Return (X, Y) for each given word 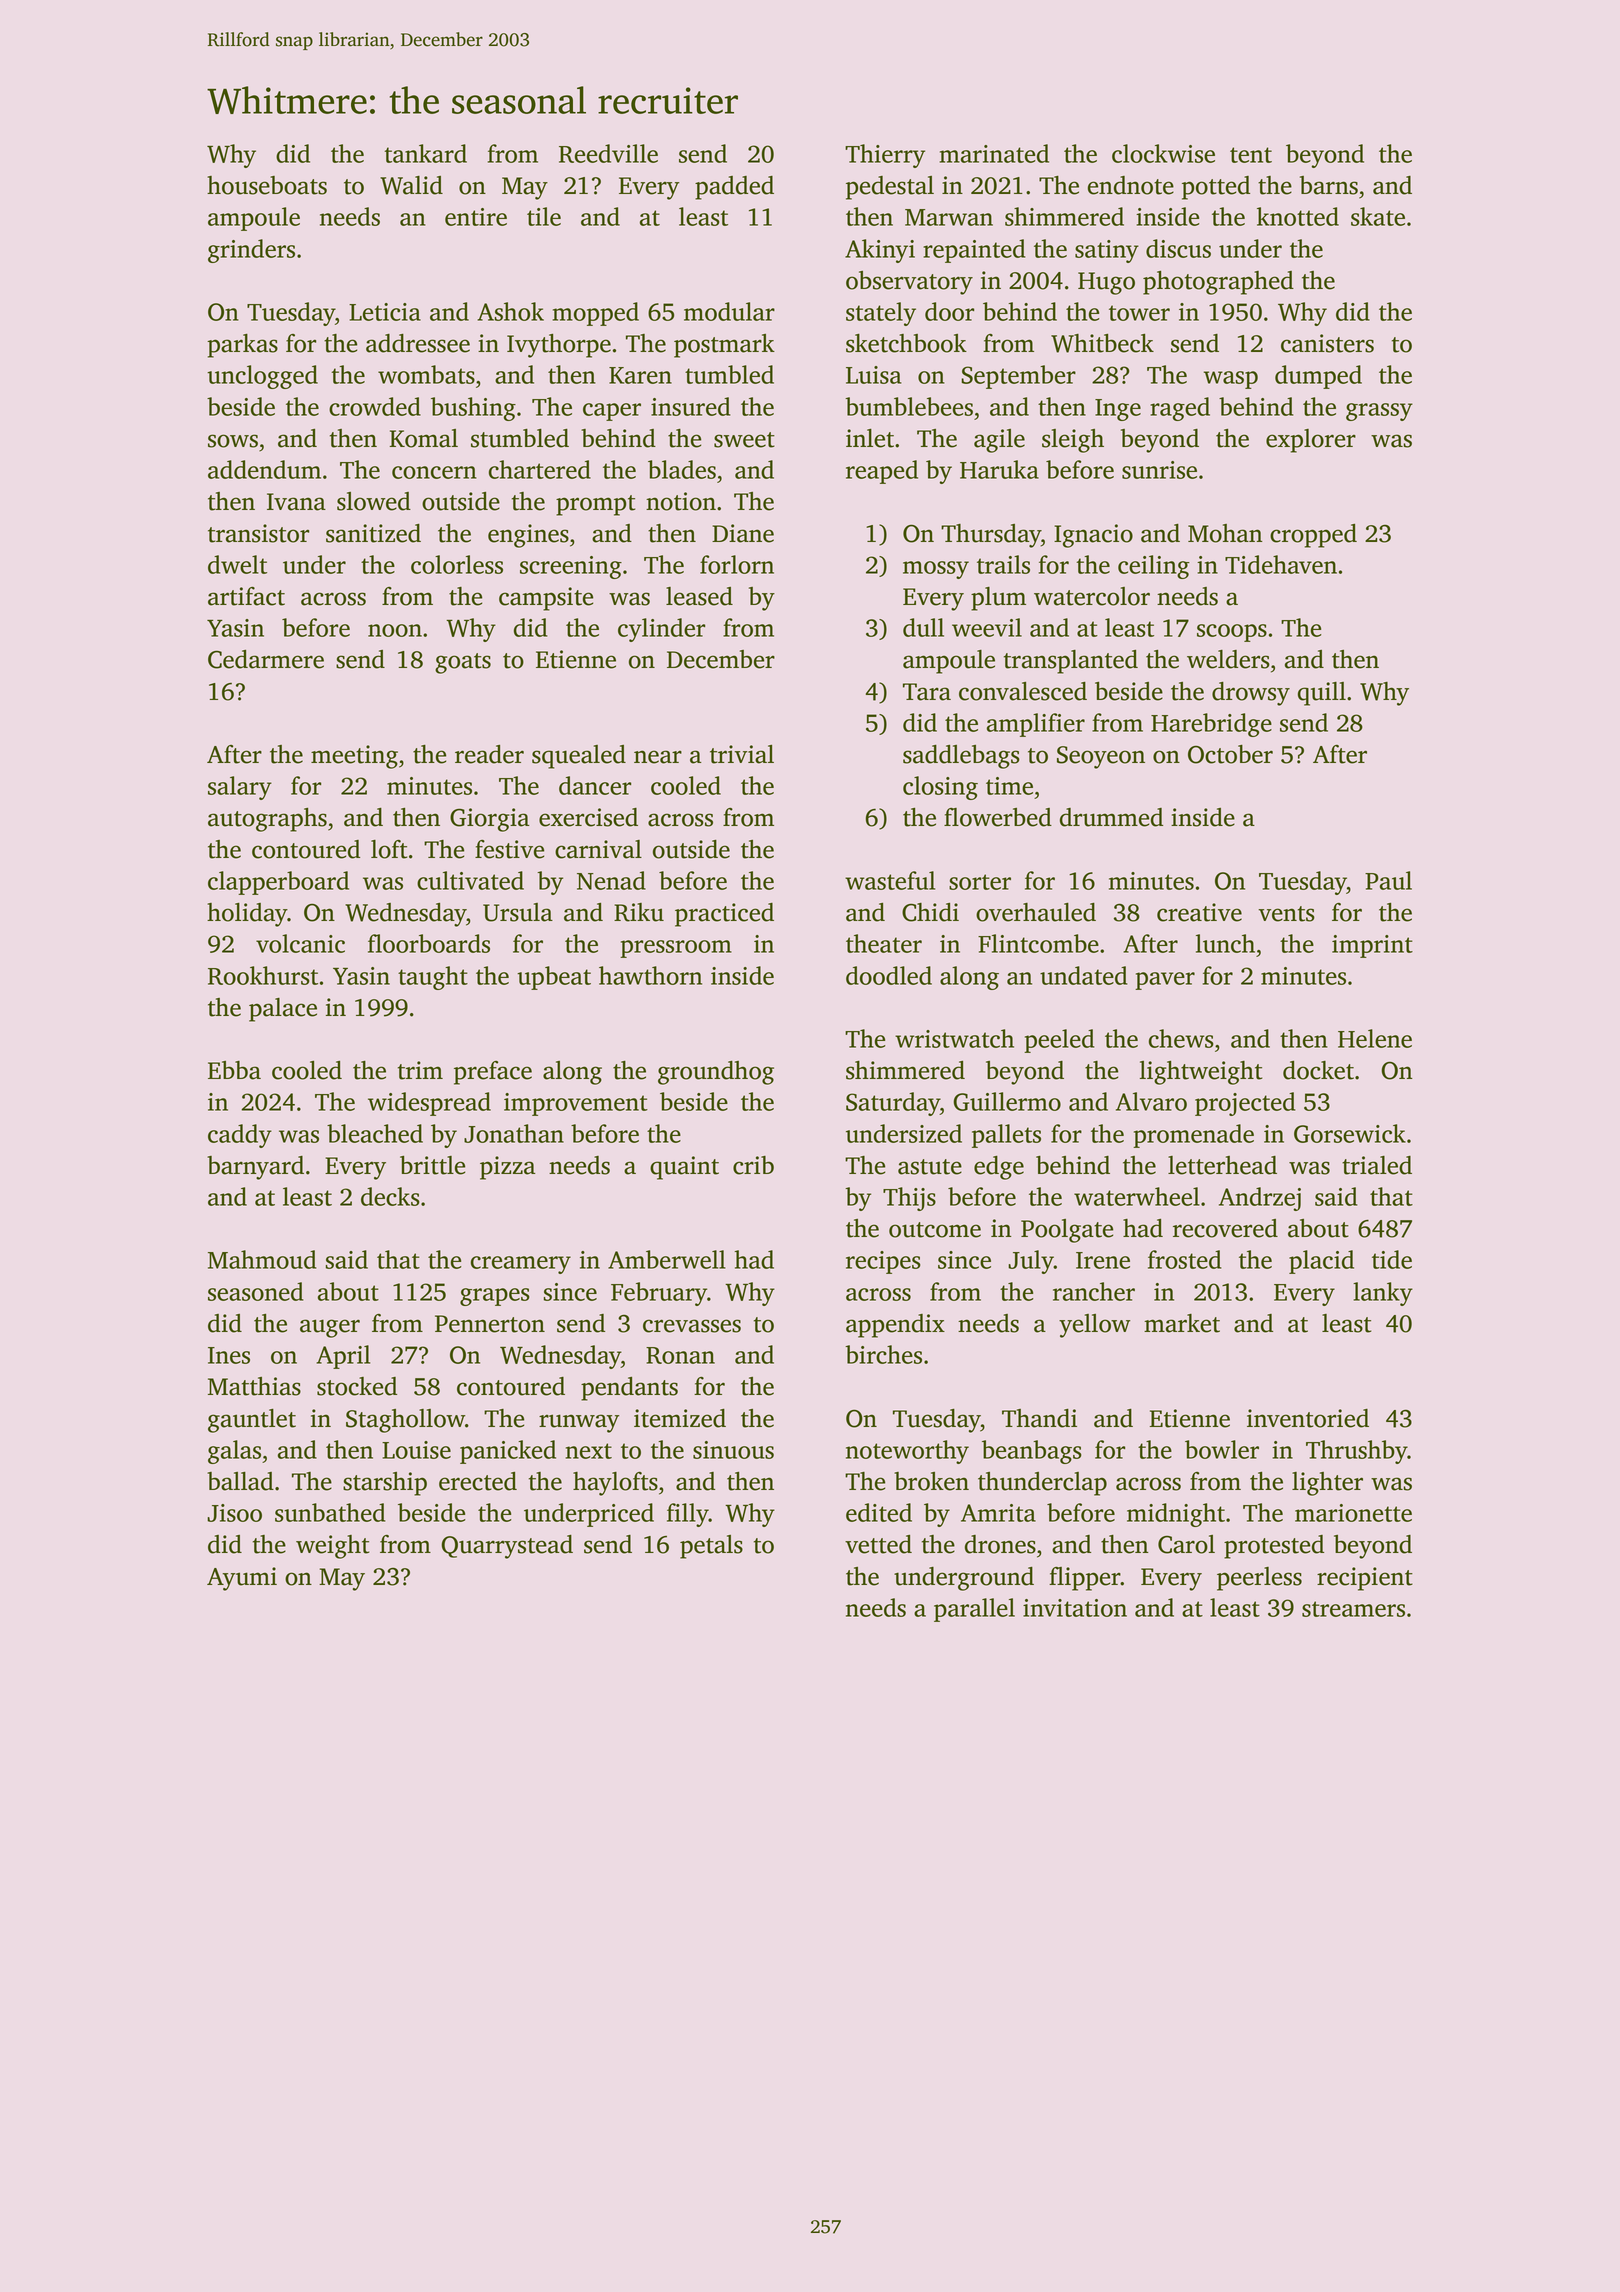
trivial (742, 754)
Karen (640, 375)
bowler (1222, 1449)
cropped (1313, 536)
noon (395, 630)
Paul (1388, 880)
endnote (1131, 185)
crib (753, 1165)
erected (478, 1481)
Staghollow (405, 1421)
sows (233, 441)
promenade (1193, 1136)
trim (420, 1070)
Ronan (680, 1355)
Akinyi (880, 251)
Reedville (608, 153)
